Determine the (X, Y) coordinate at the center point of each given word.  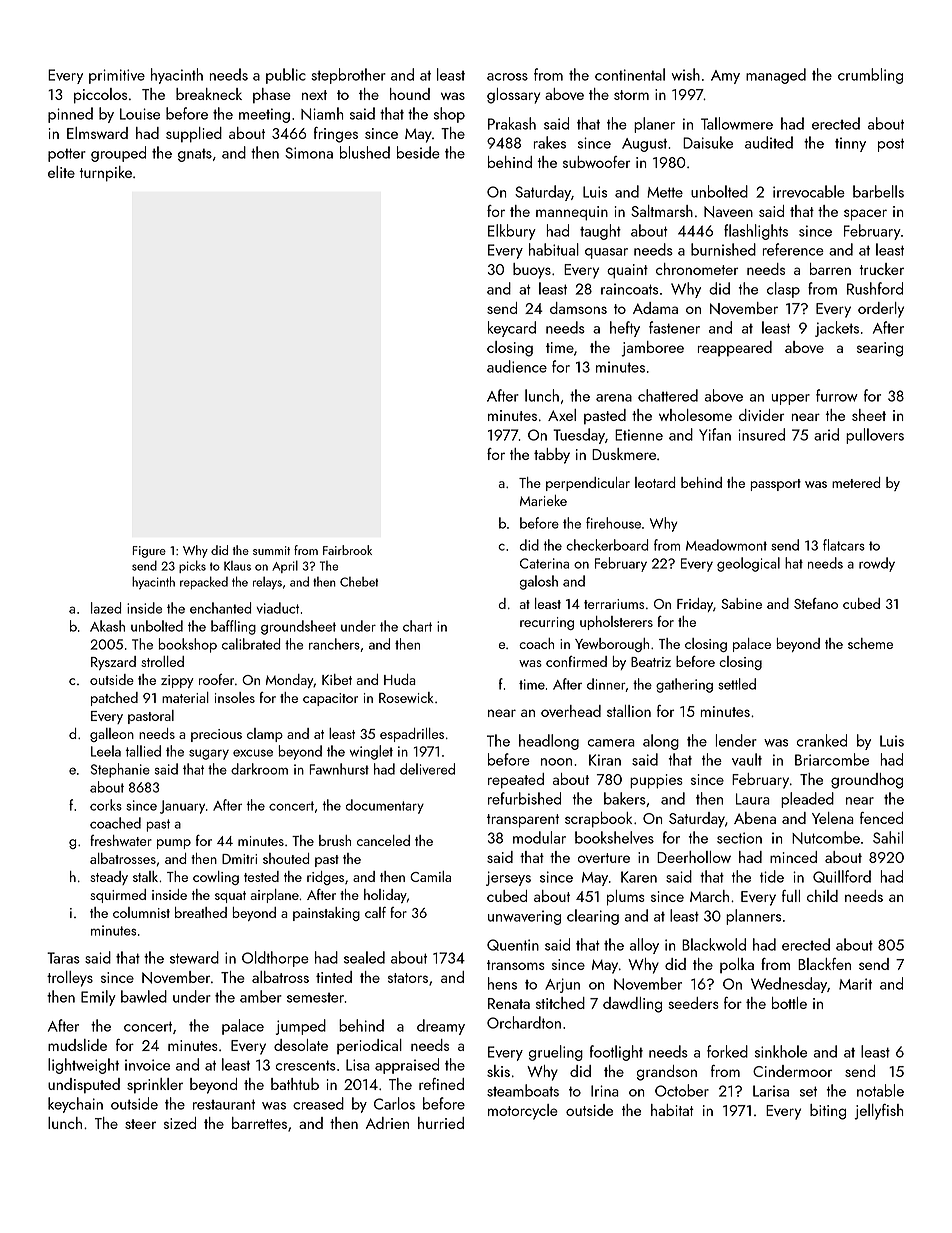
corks (106, 805)
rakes (549, 142)
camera (611, 743)
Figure (149, 552)
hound (410, 94)
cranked (822, 740)
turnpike (105, 174)
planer (654, 125)
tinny (850, 144)
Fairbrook (347, 550)
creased (318, 1103)
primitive (117, 76)
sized (180, 1123)
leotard (655, 482)
